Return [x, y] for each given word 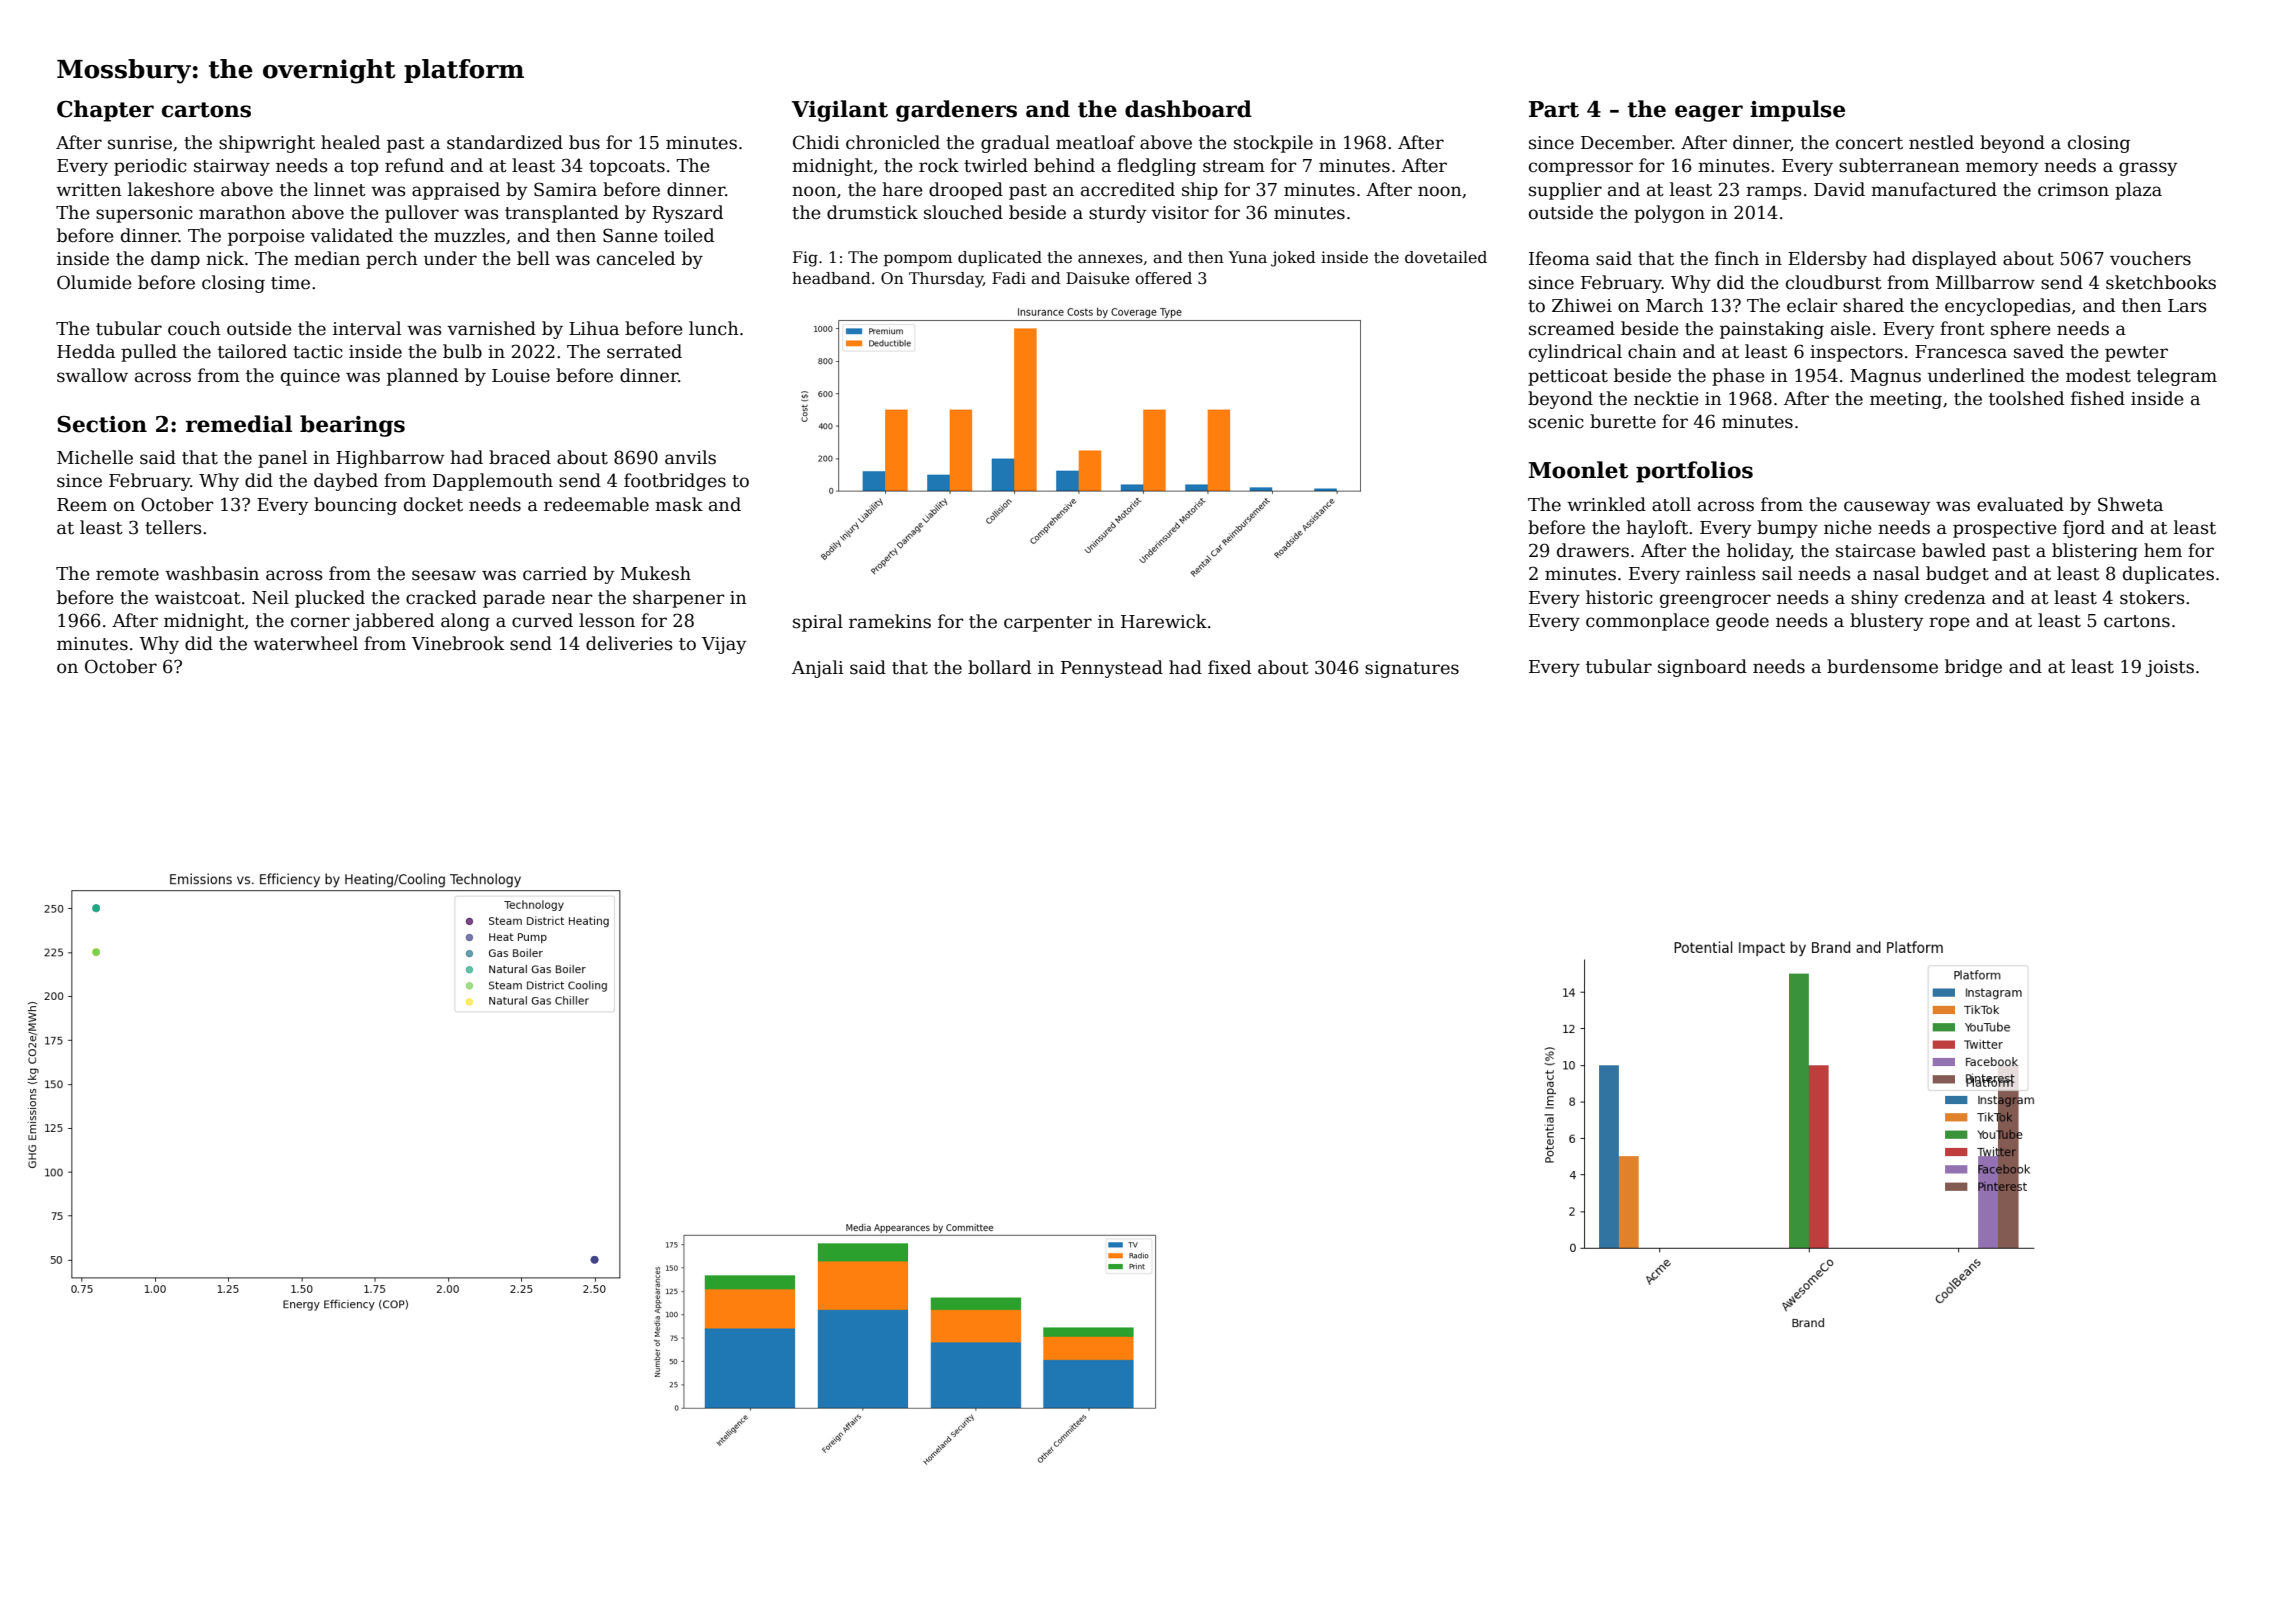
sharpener [678, 599]
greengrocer [1715, 601]
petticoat [1568, 377]
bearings [352, 426]
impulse [1797, 111]
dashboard [1188, 109]
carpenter [1048, 624]
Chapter [105, 111]
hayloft [1657, 529]
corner [320, 622]
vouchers [2150, 258]
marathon [242, 212]
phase [1738, 377]
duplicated [1000, 258]
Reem [82, 505]
